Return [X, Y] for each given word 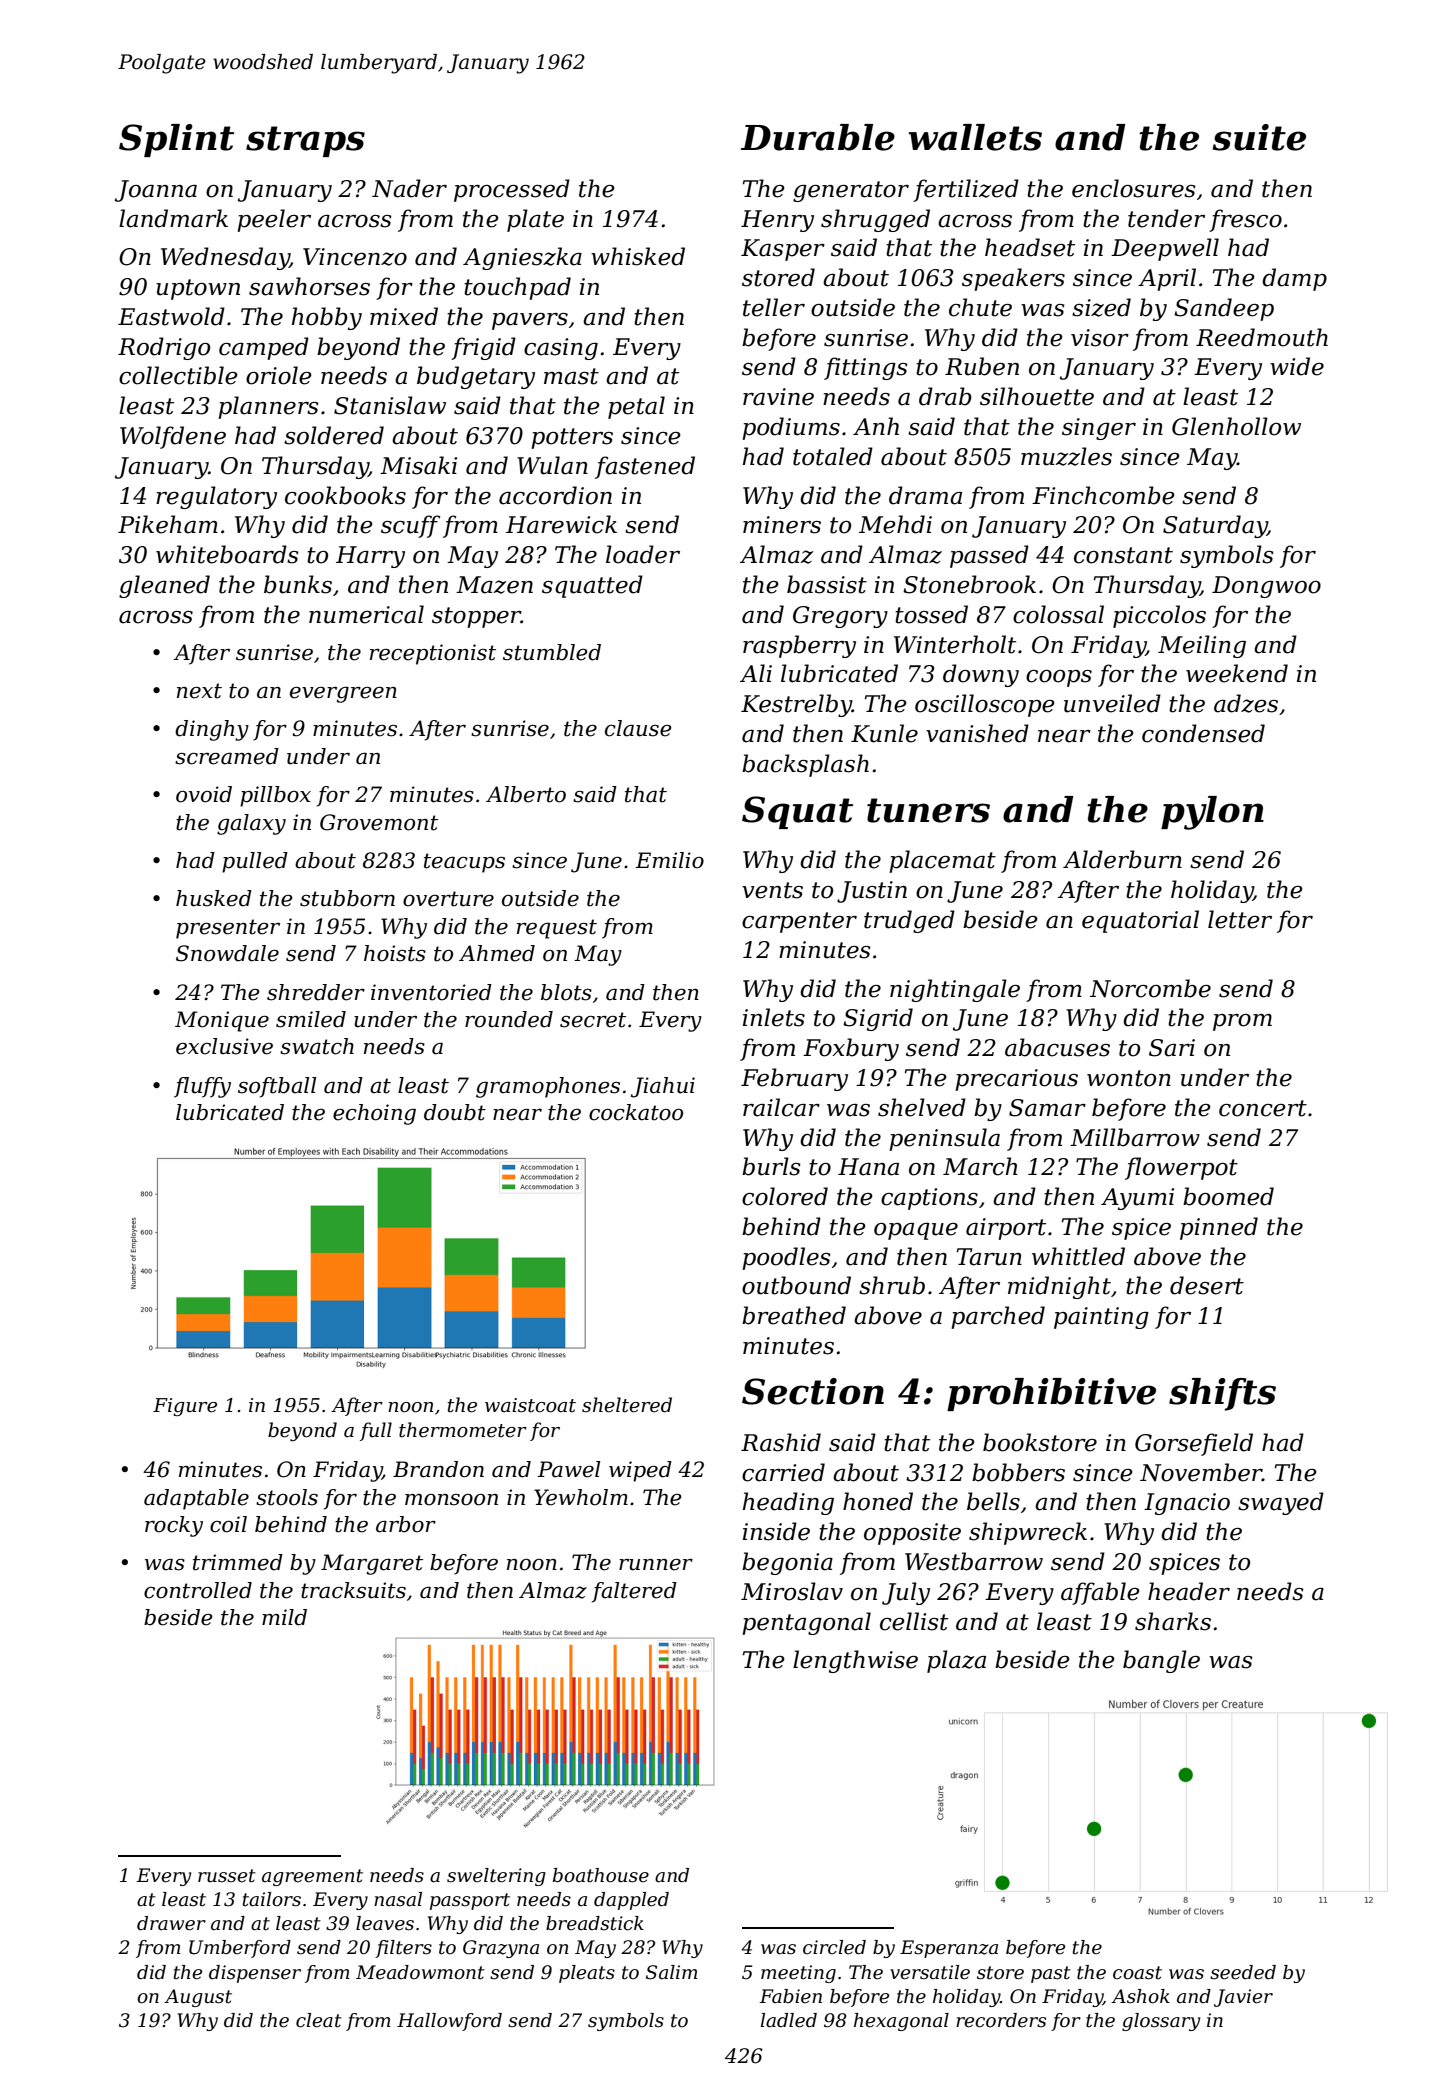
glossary [1161, 2022]
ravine [778, 397]
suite [1259, 137]
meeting [798, 1974]
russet [227, 1876]
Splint [176, 140]
